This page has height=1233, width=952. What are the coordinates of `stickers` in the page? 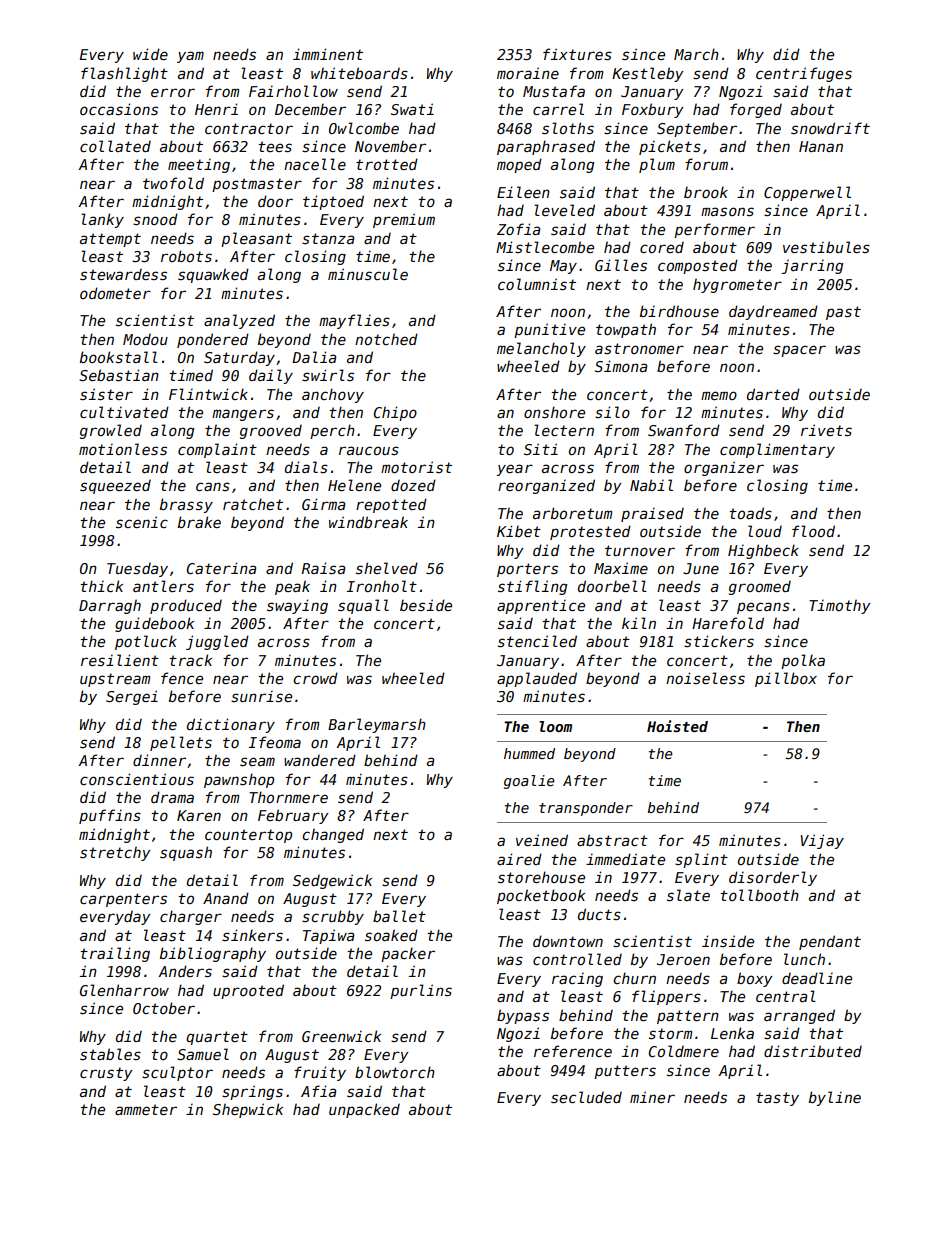 It's located at (719, 641).
